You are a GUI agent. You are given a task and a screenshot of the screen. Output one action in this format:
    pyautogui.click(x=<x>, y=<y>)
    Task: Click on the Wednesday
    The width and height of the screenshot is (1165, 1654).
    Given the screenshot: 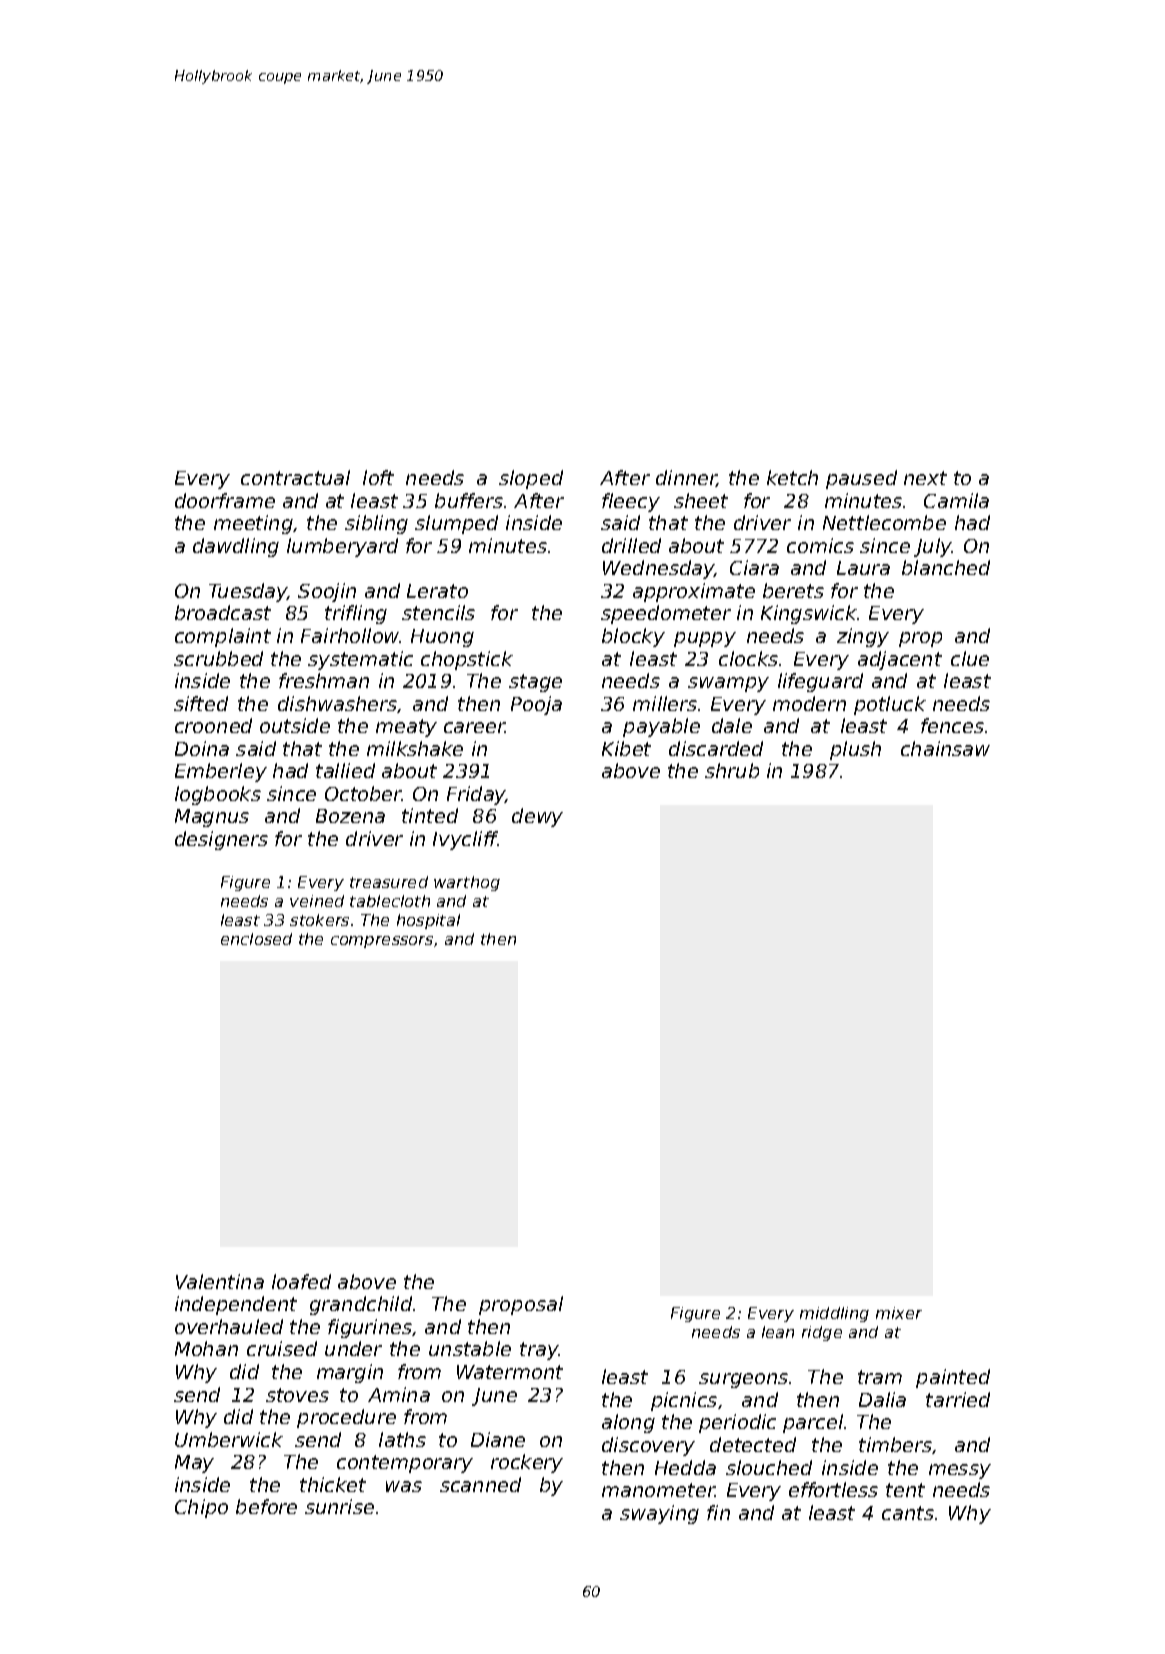 What is the action you would take?
    pyautogui.click(x=659, y=569)
